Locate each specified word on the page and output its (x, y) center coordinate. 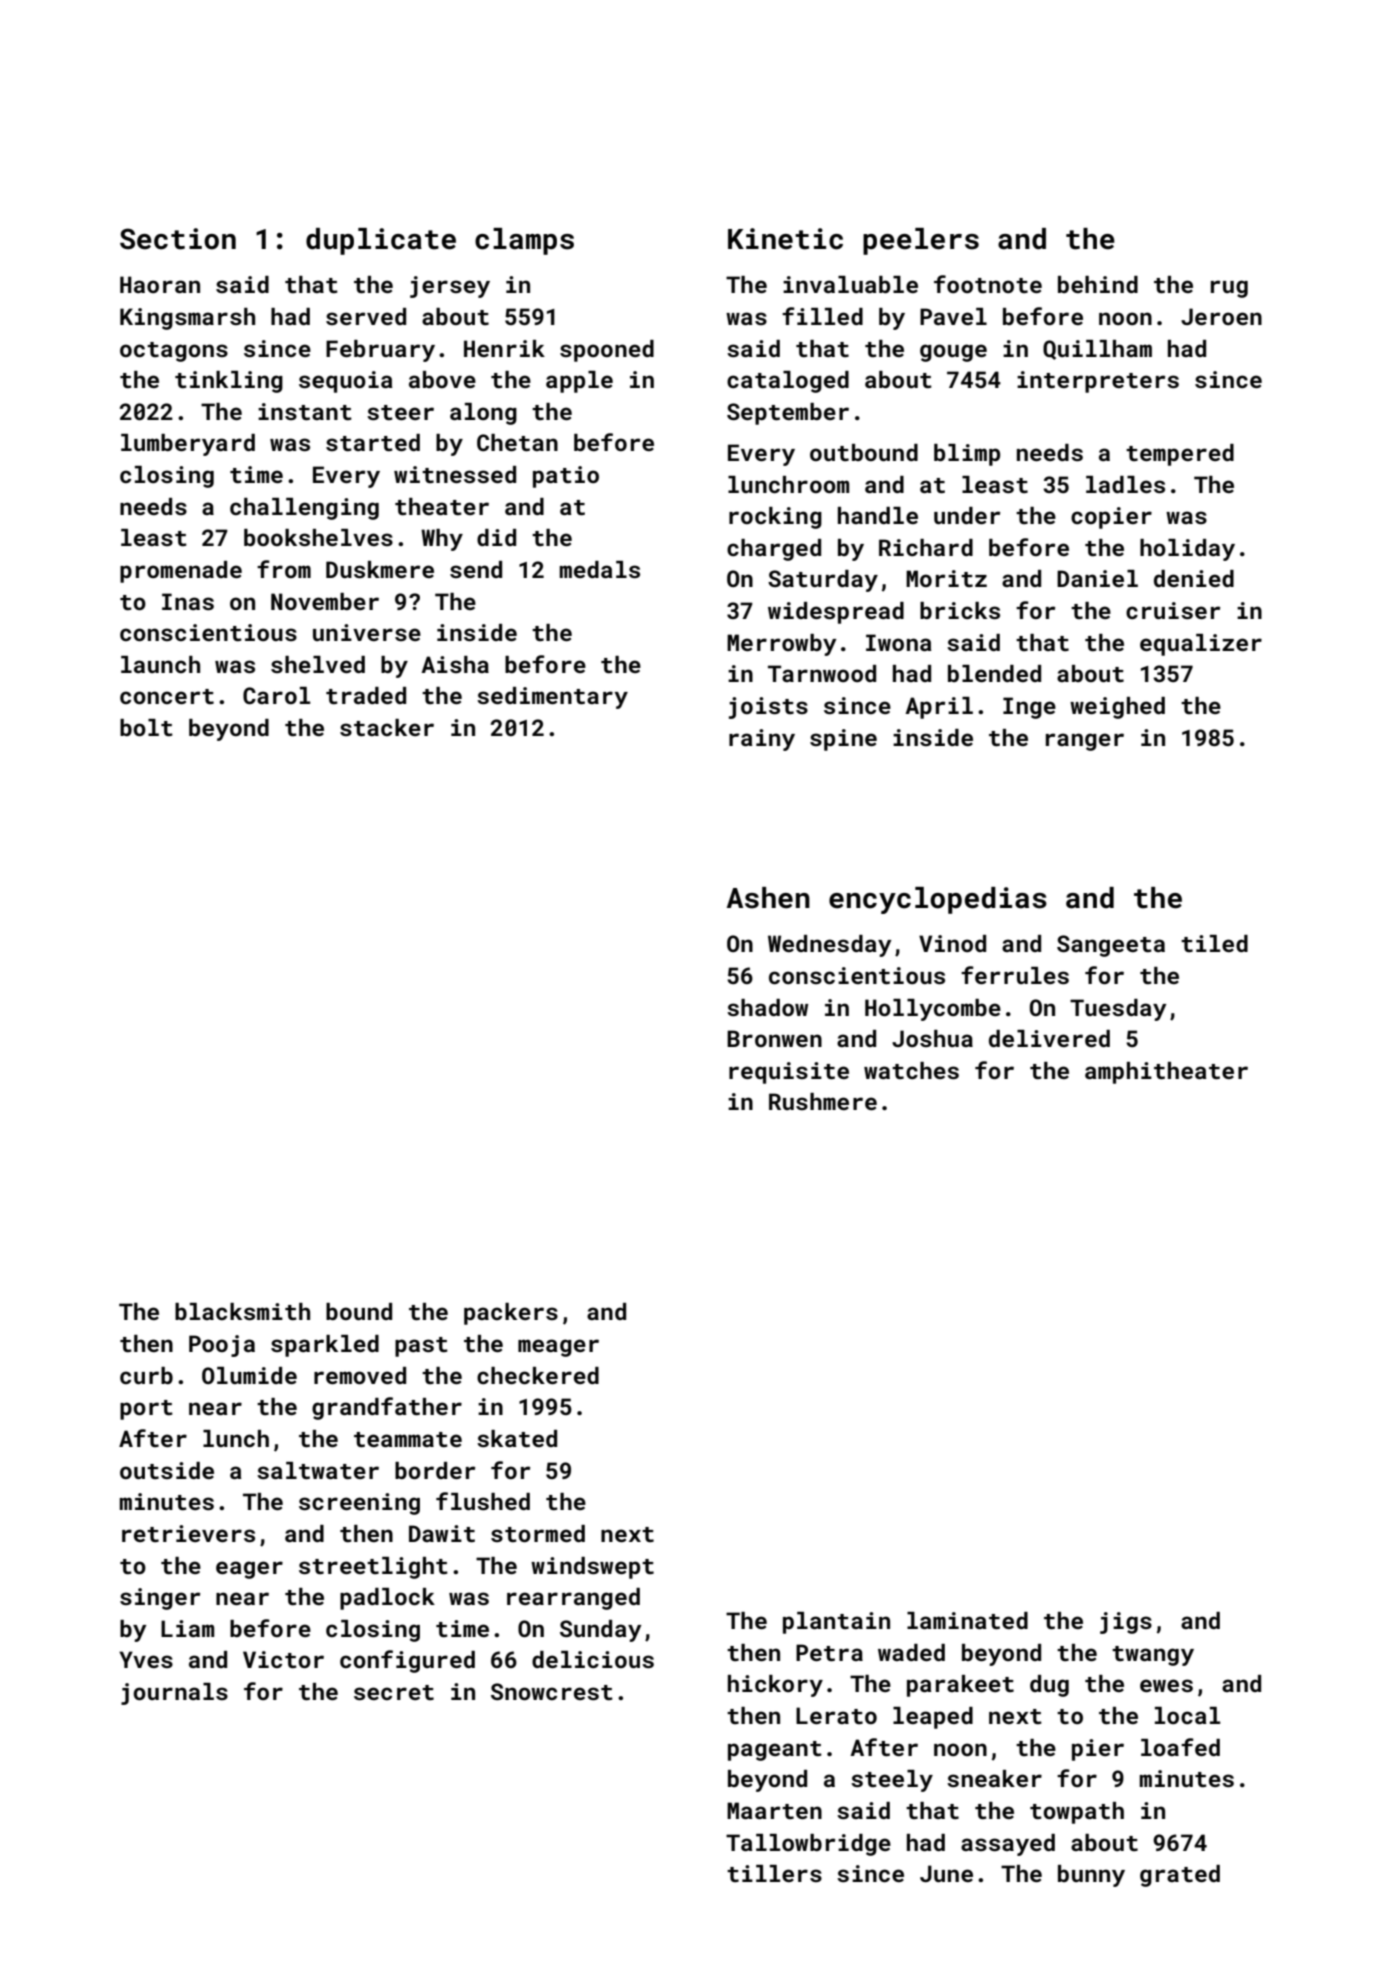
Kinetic (785, 239)
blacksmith (242, 1311)
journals (174, 1694)
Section (178, 239)
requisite (789, 1073)
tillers (774, 1873)
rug (1229, 289)
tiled (1214, 943)
